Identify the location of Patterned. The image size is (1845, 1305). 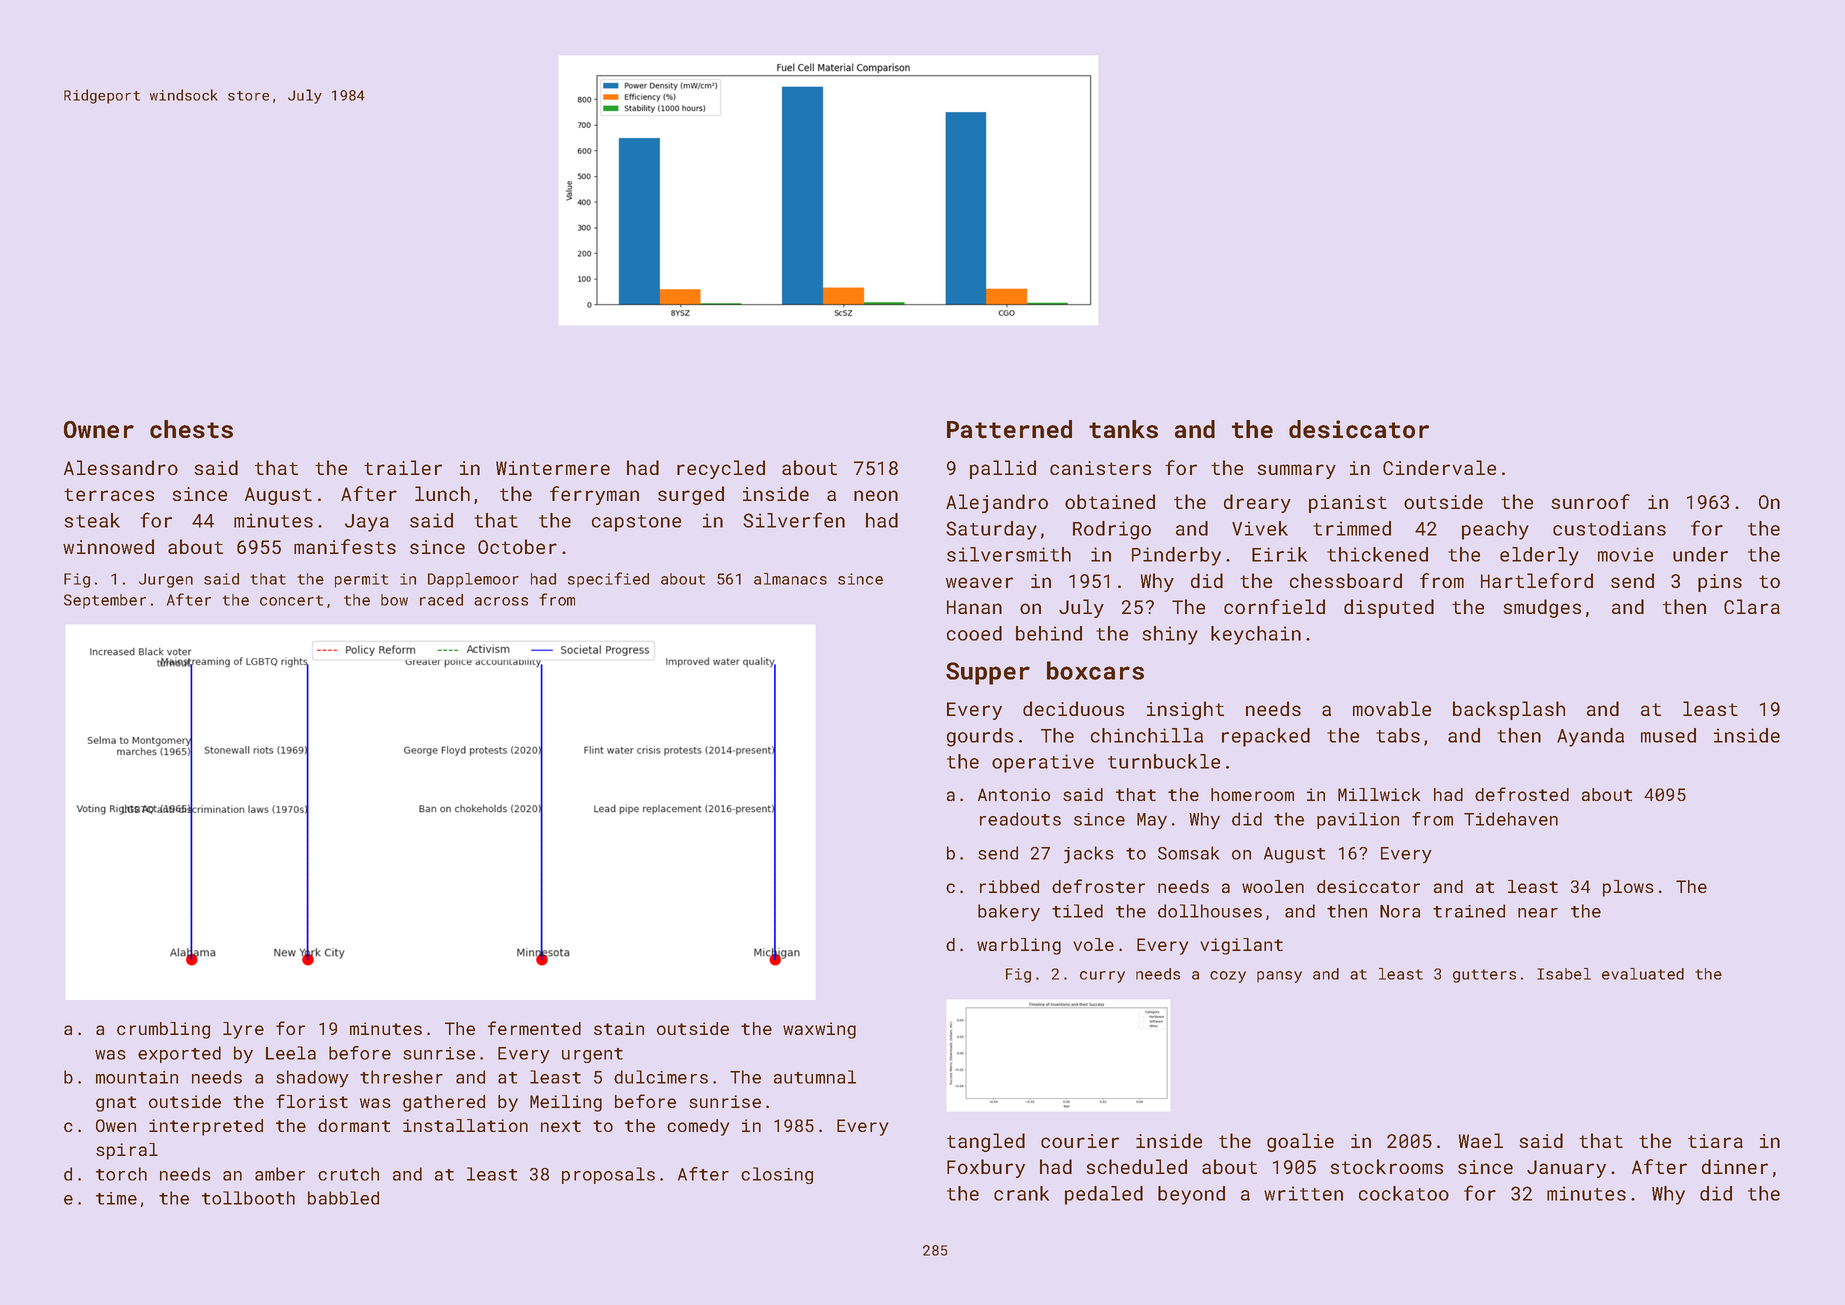
(1009, 429).
